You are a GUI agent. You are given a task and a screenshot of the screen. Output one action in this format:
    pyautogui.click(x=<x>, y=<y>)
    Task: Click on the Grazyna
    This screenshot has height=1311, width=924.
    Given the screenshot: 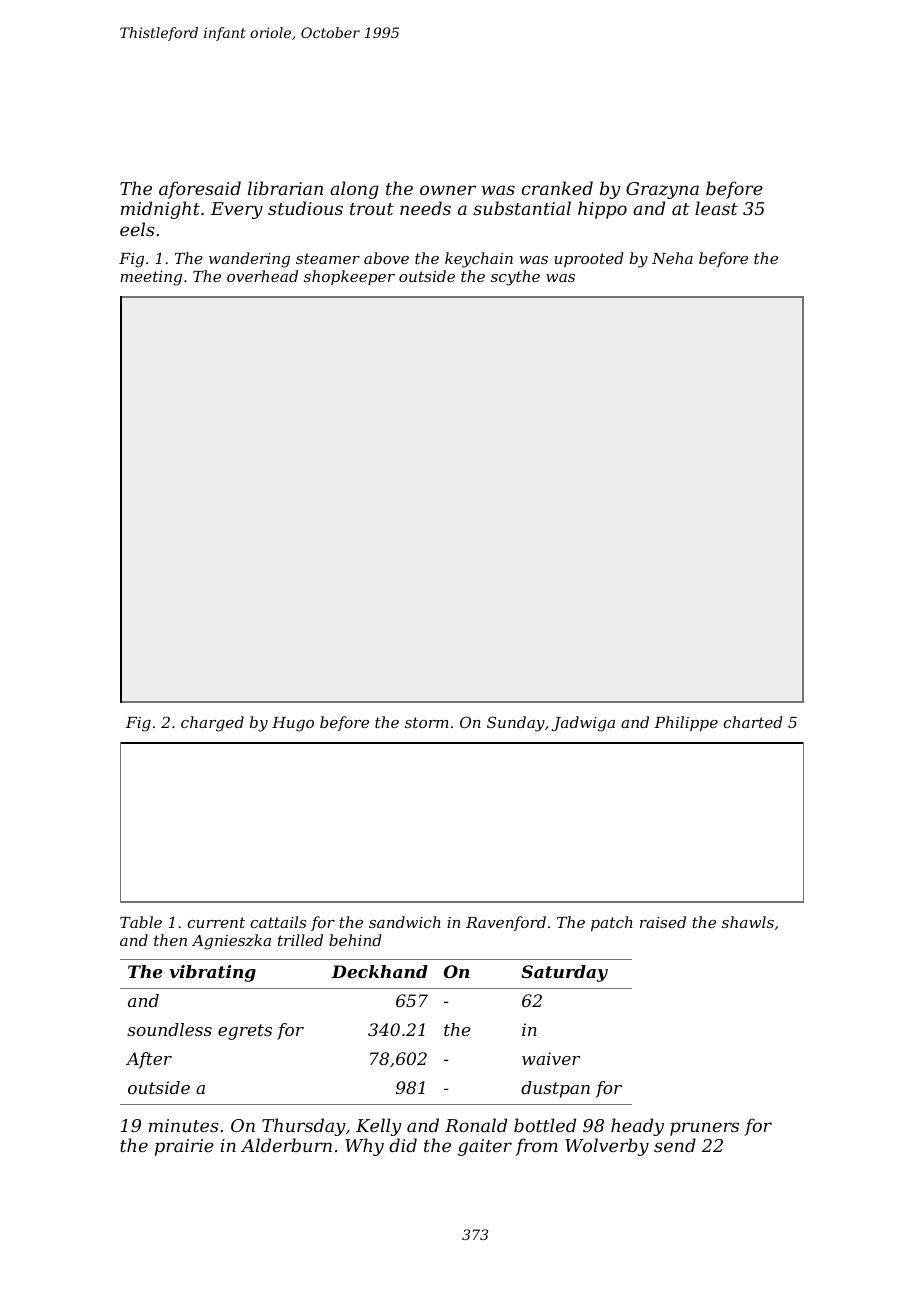 What is the action you would take?
    pyautogui.click(x=662, y=190)
